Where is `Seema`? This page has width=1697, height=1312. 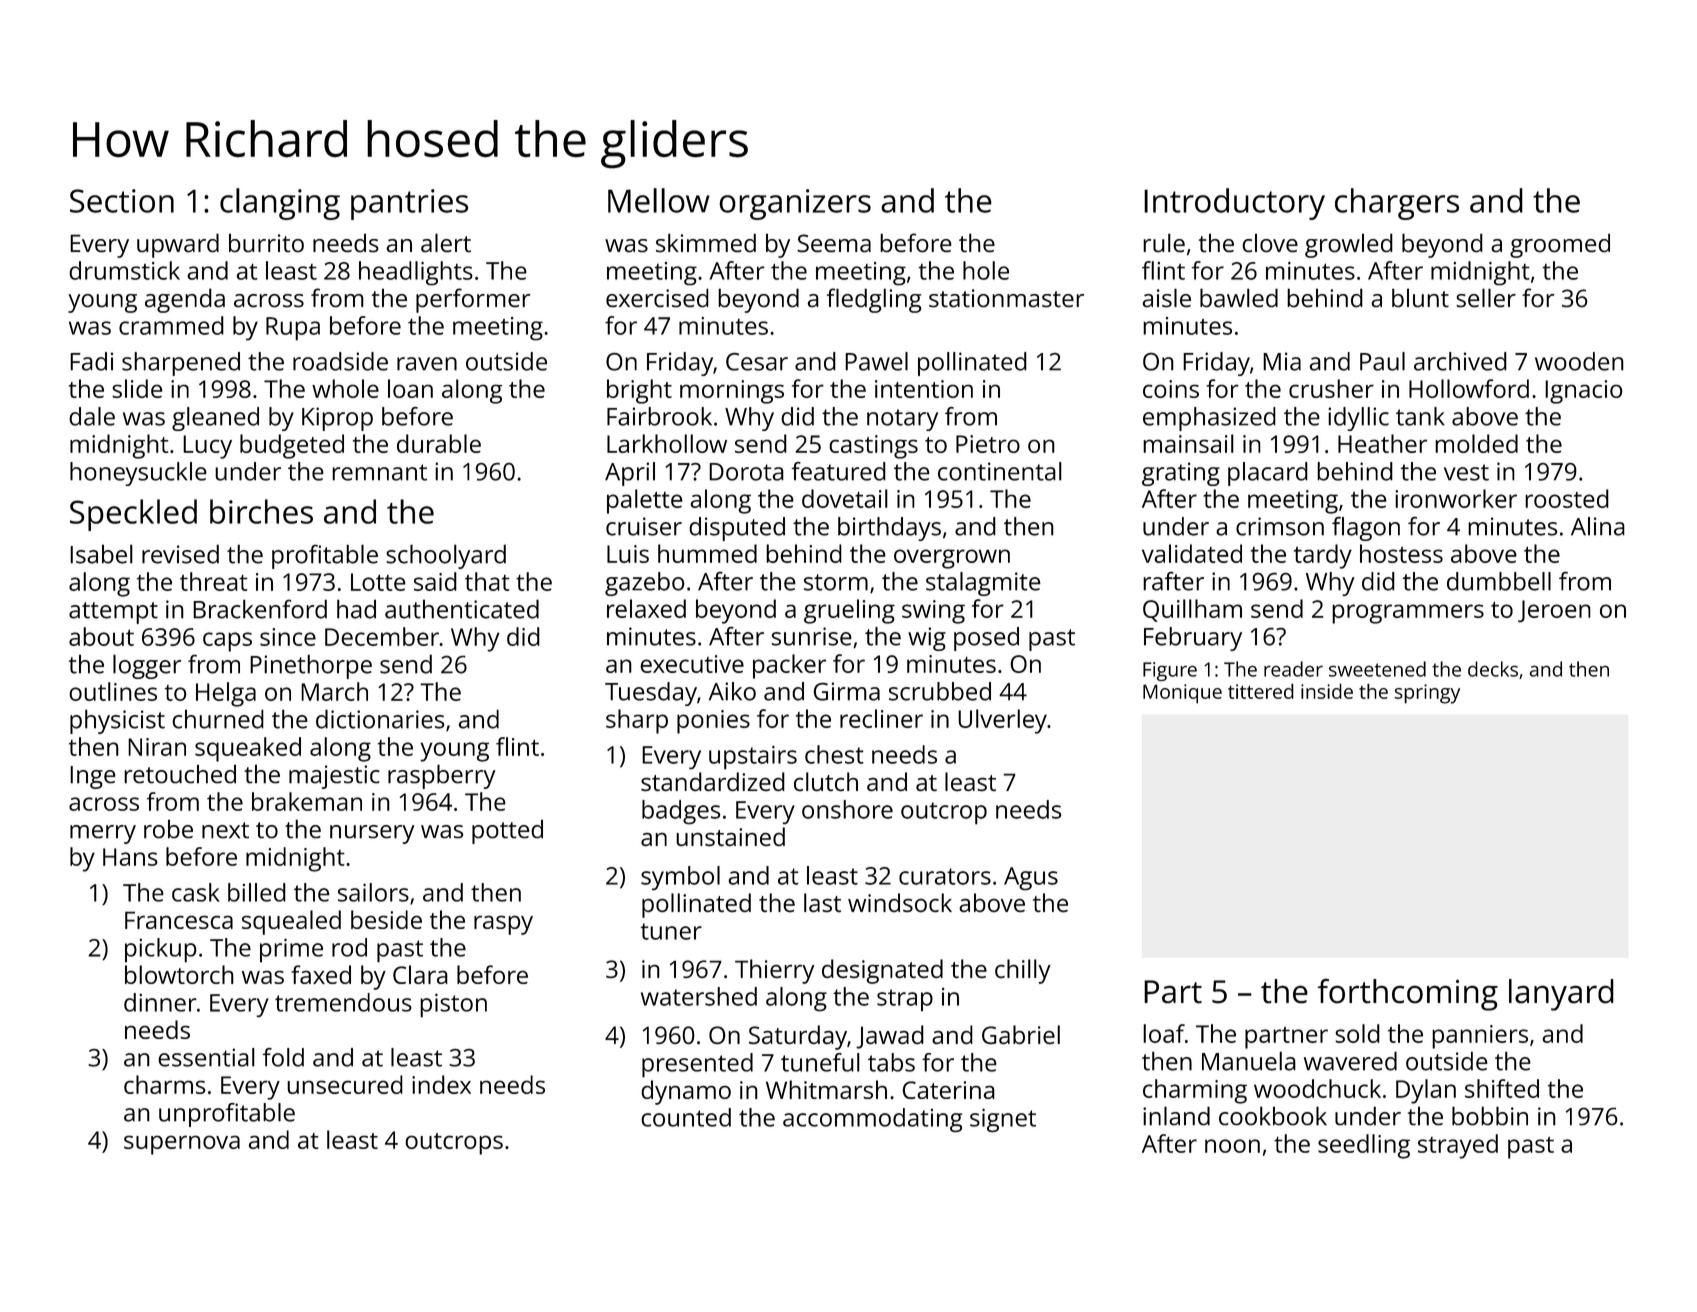
Seema is located at coordinates (834, 243).
